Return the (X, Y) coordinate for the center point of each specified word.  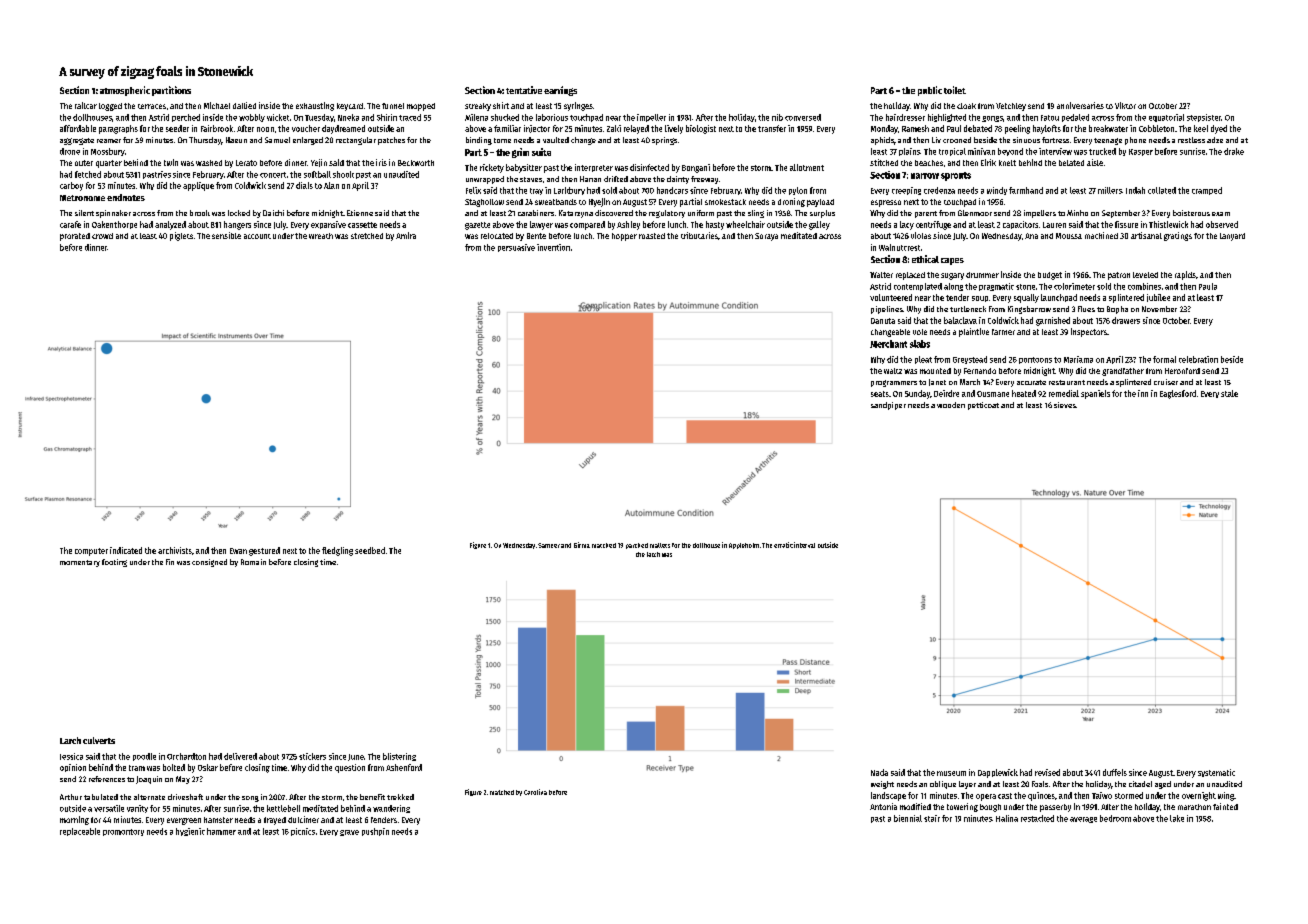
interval (804, 545)
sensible (226, 235)
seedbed (370, 550)
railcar (86, 105)
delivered (240, 756)
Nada (879, 772)
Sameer (549, 545)
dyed (1219, 129)
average (1083, 820)
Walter (881, 275)
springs (664, 141)
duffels (1115, 772)
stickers (312, 756)
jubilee (1158, 298)
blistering (399, 757)
